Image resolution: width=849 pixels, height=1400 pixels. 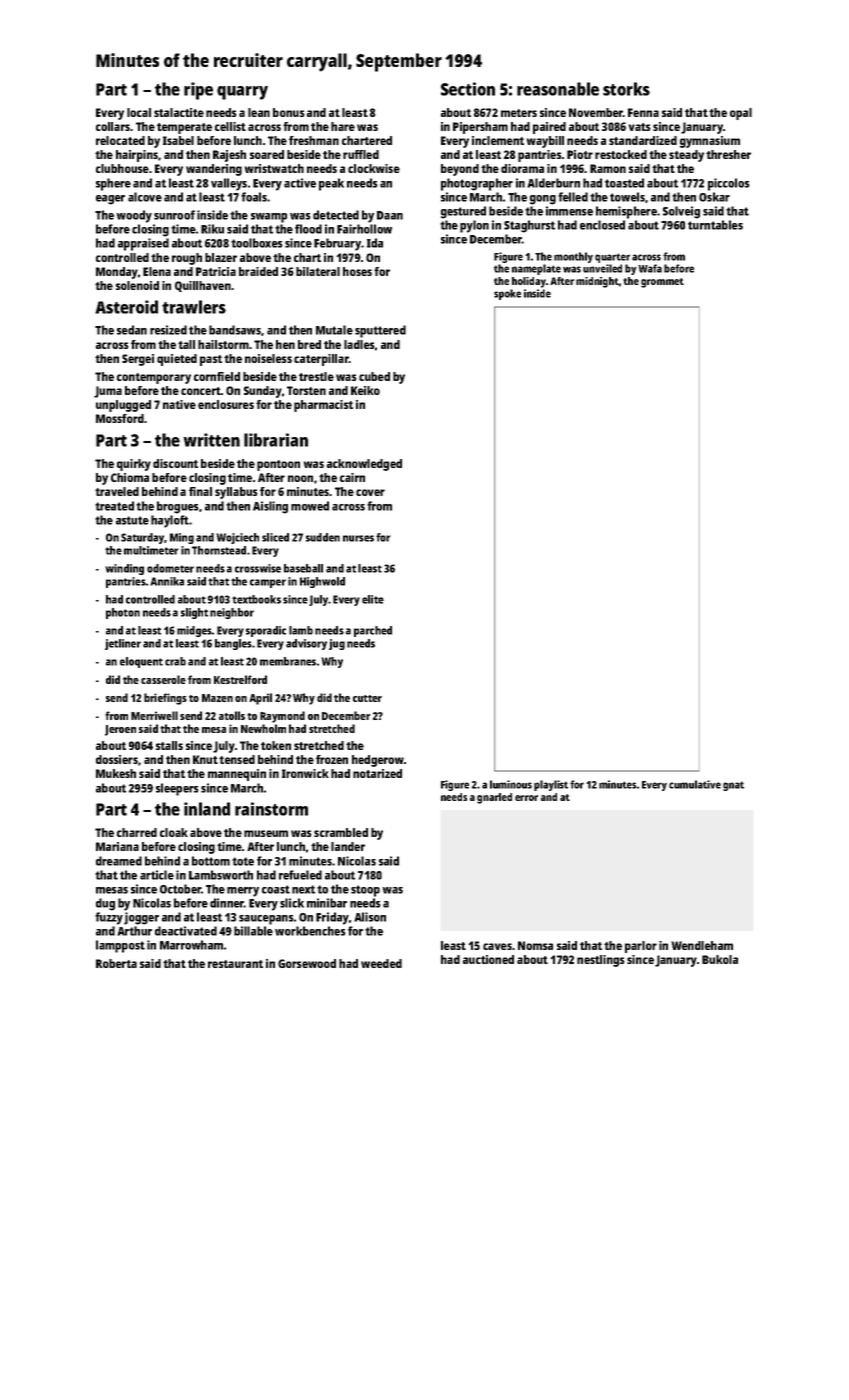 I want to click on ladles, so click(x=359, y=344).
